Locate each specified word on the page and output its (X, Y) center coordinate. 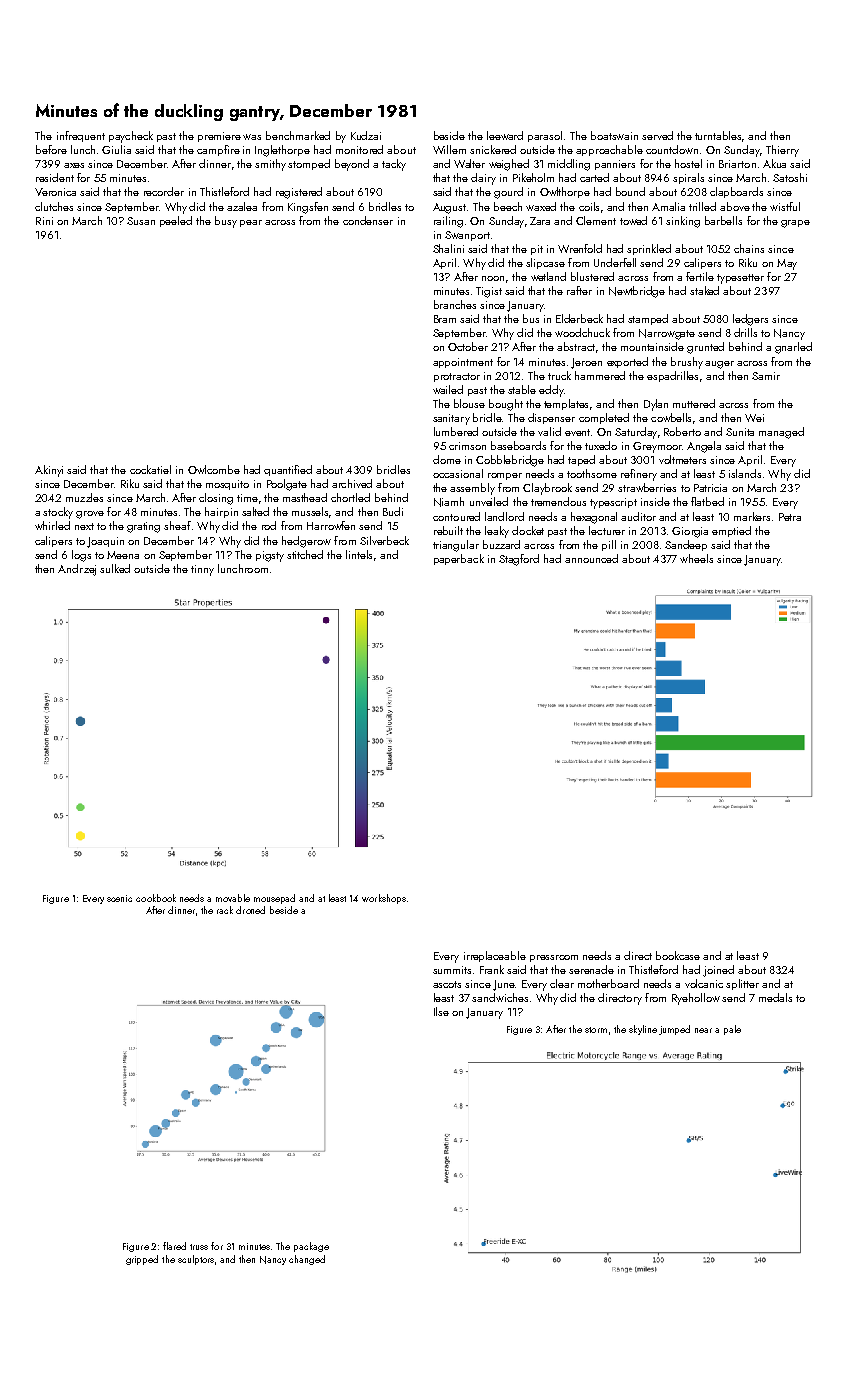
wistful (785, 206)
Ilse (441, 1011)
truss (199, 1247)
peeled (176, 221)
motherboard (608, 983)
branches (455, 304)
